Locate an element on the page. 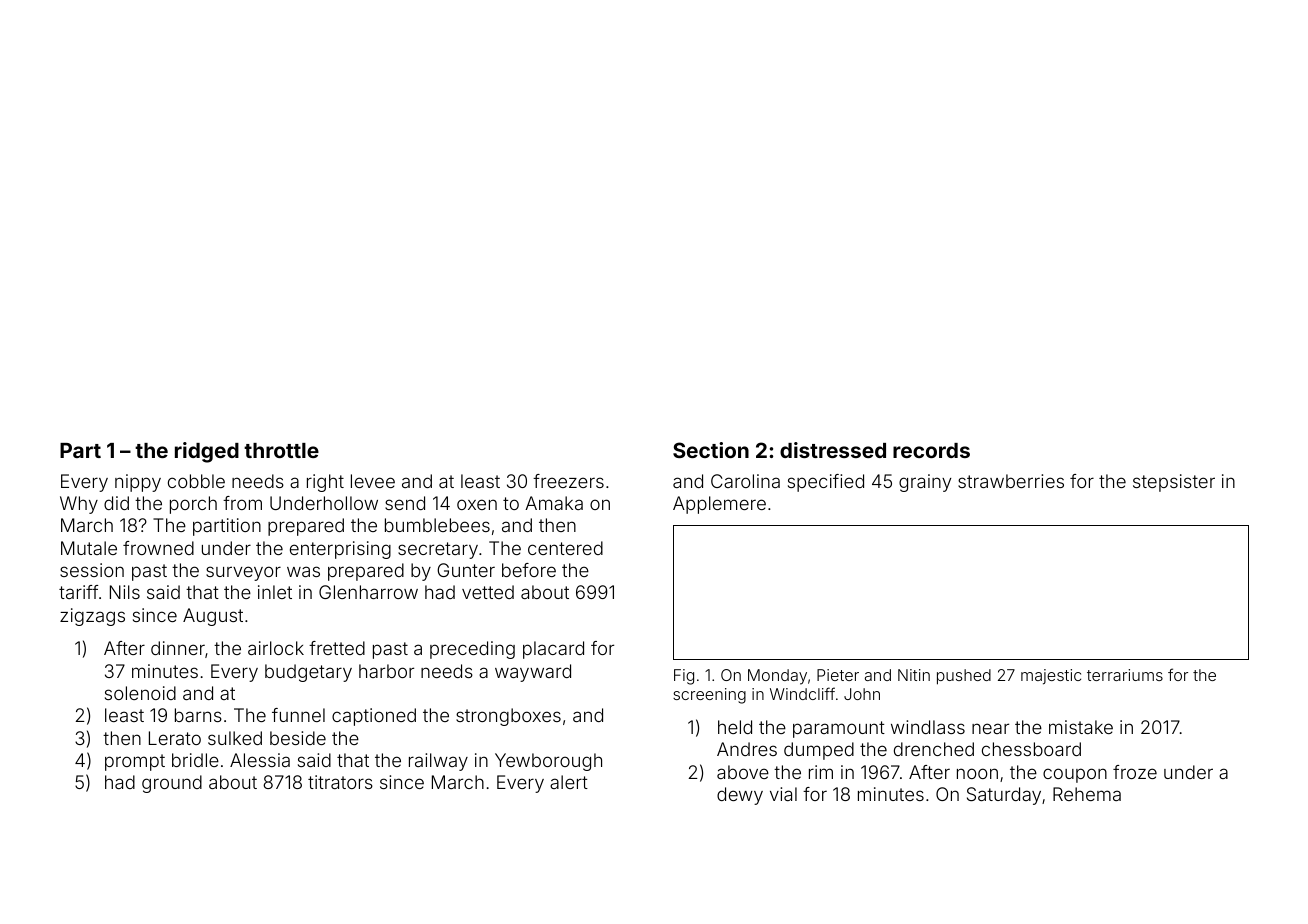 The image size is (1308, 924). majestic is located at coordinates (1051, 677).
